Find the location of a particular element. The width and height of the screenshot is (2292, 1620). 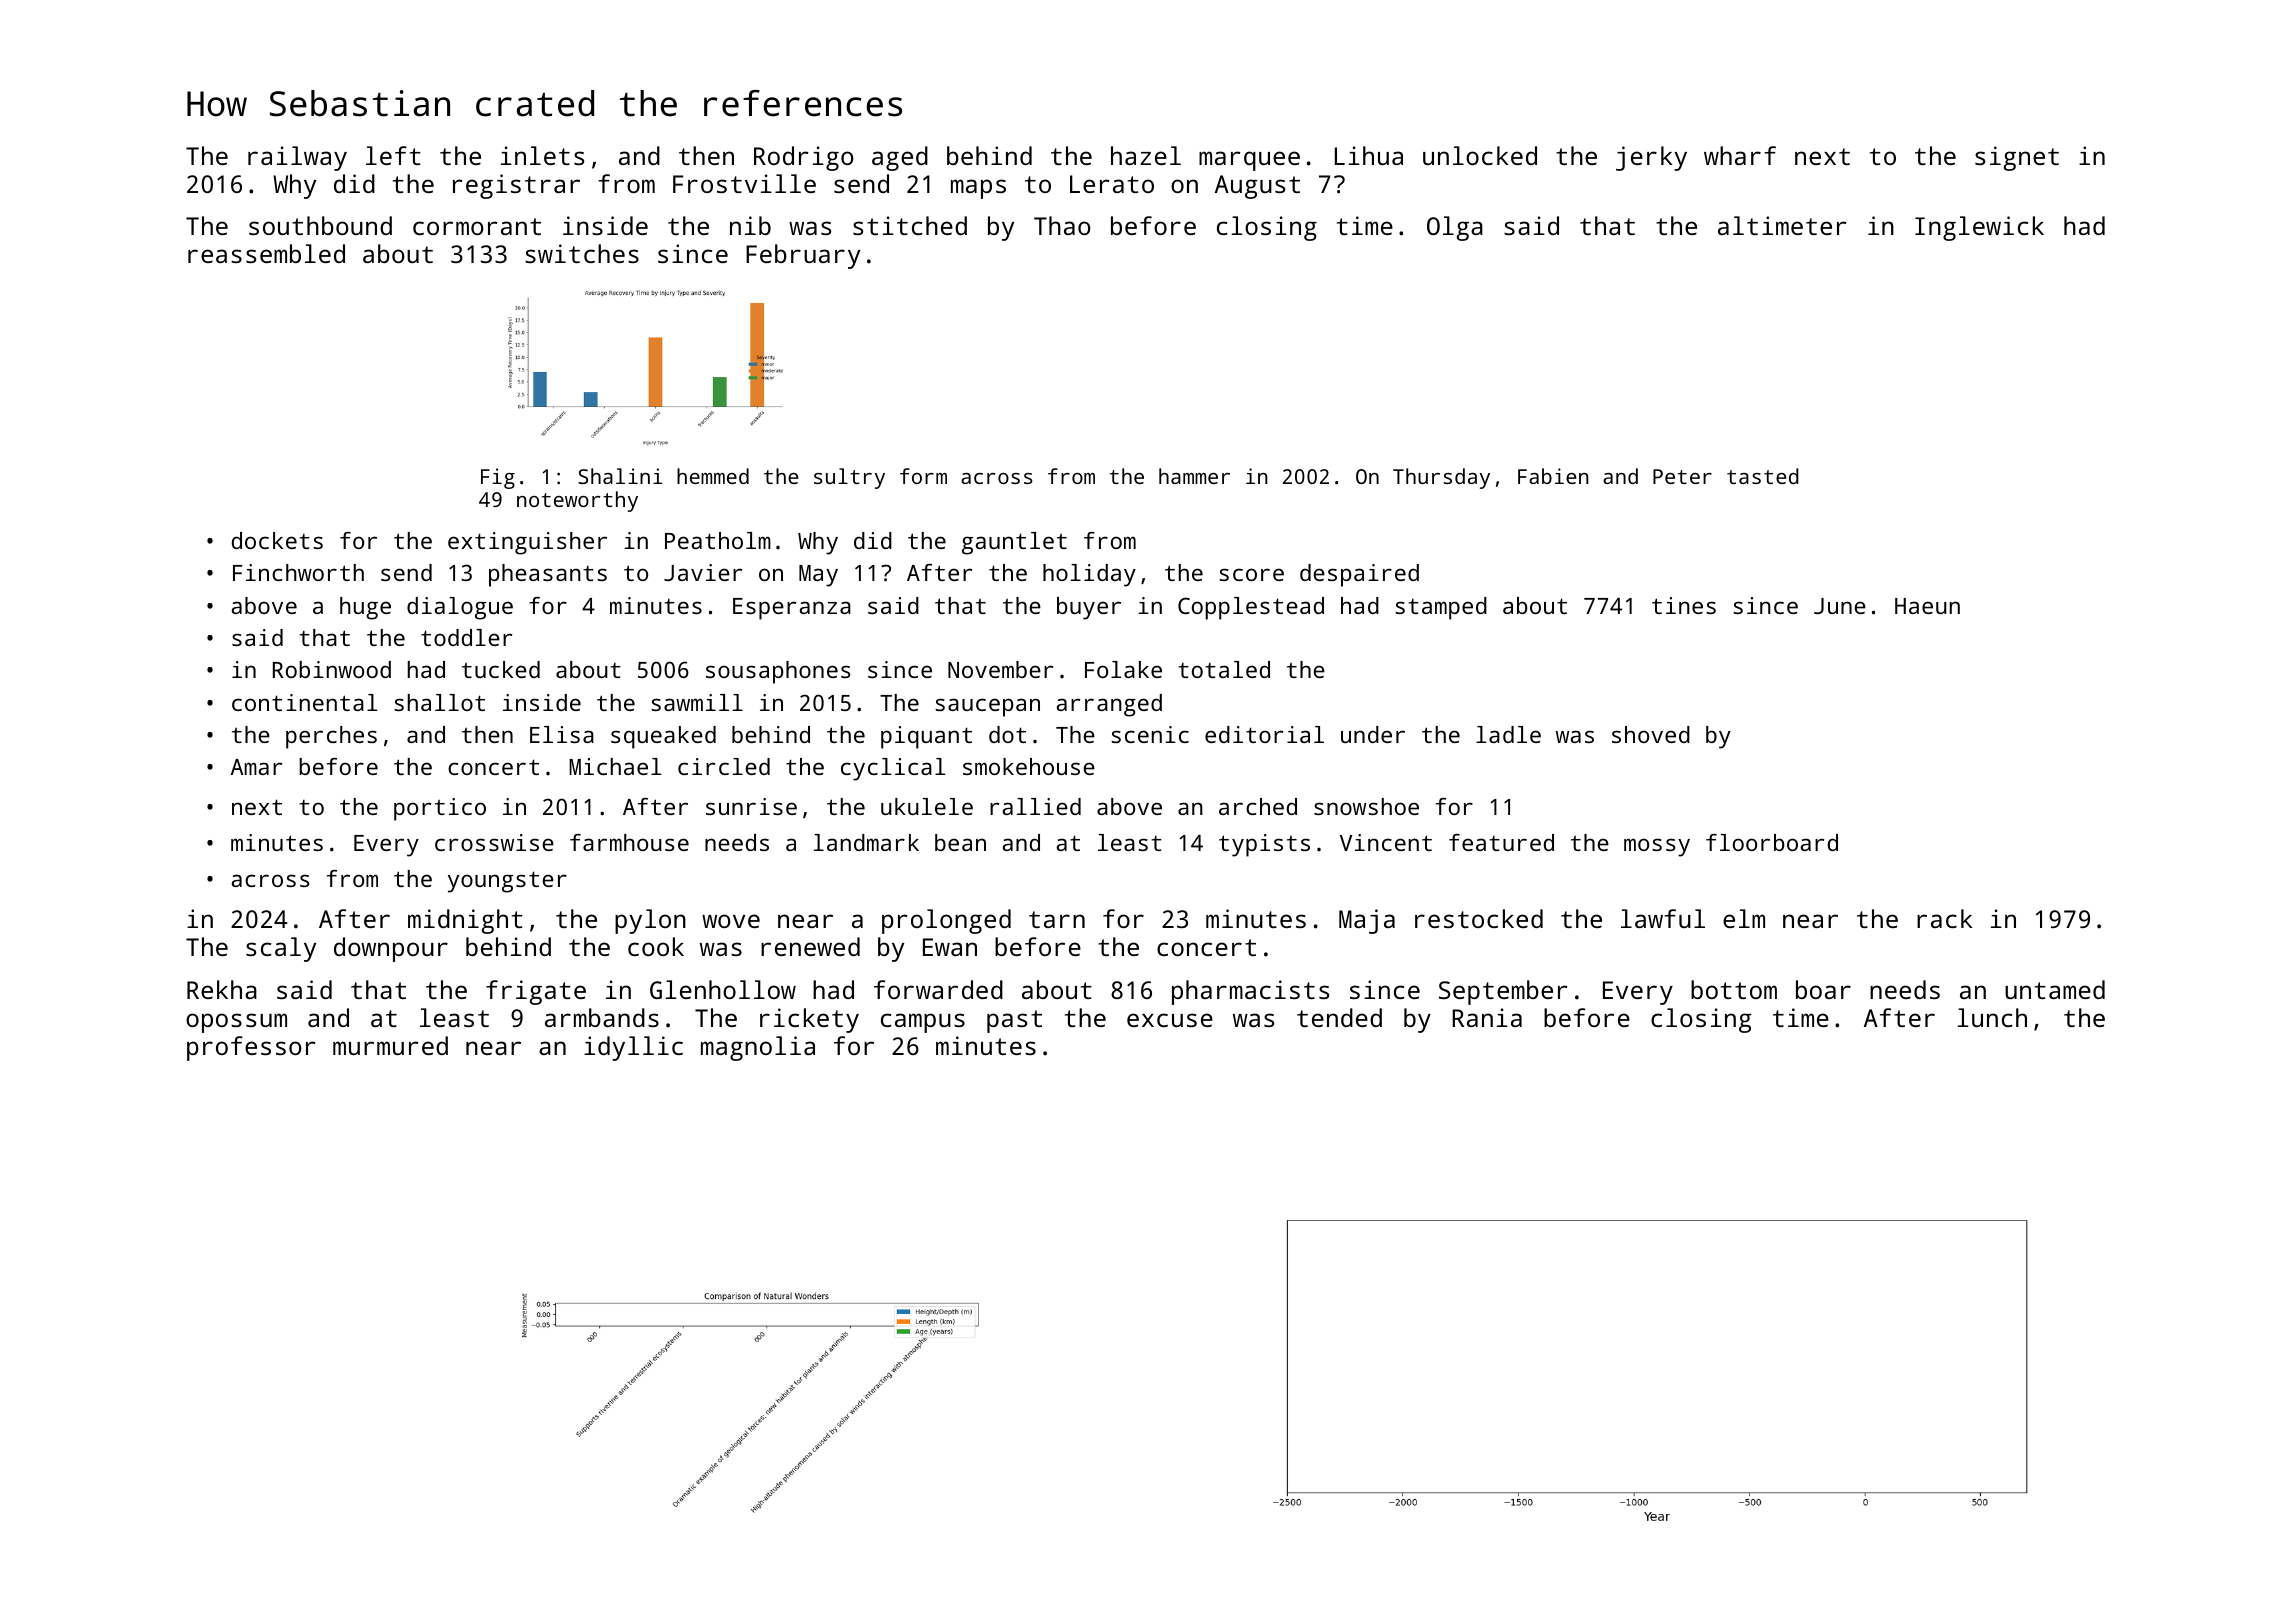

nib is located at coordinates (750, 225).
